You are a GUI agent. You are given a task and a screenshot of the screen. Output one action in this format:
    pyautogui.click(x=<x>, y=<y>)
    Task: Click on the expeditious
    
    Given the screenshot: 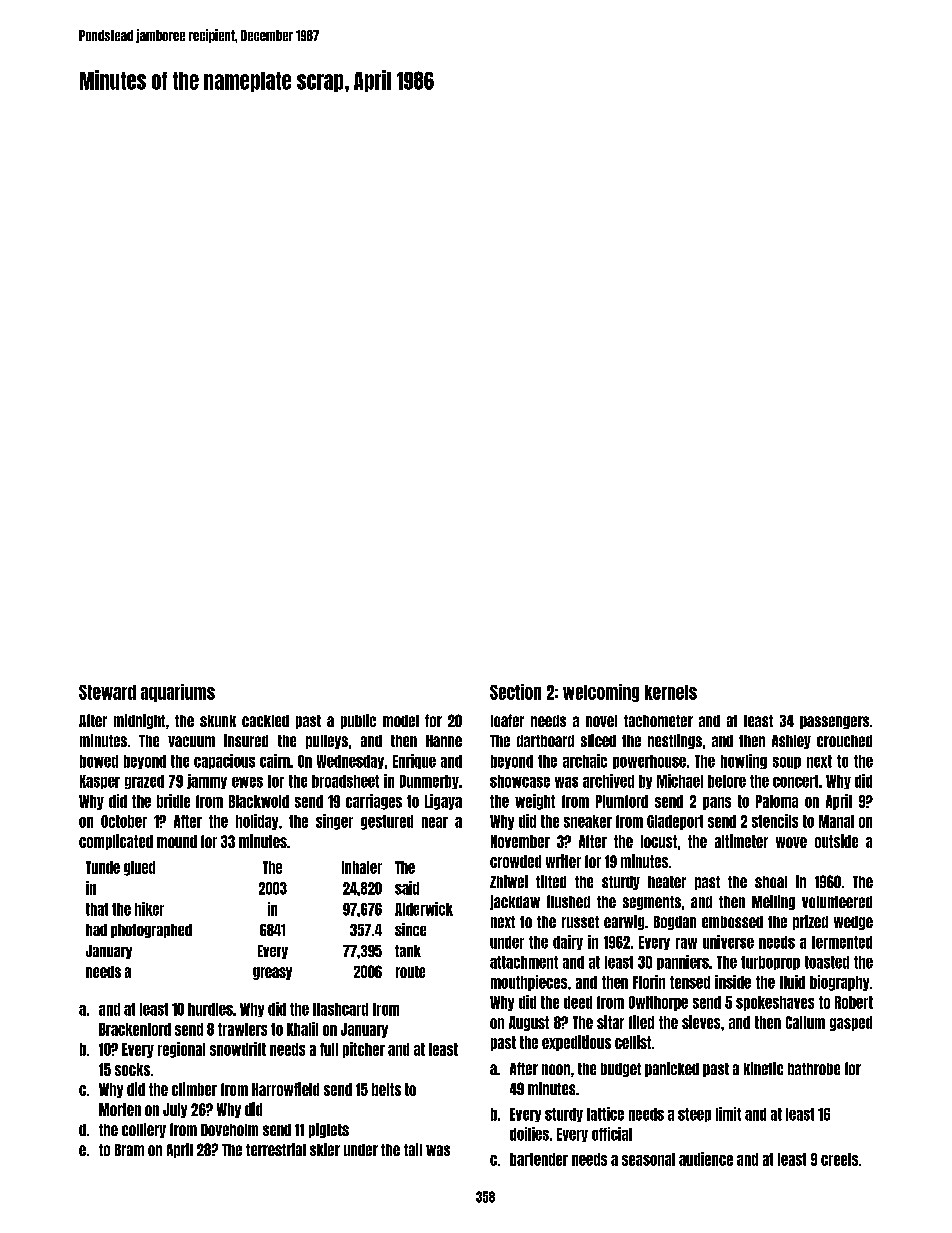 What is the action you would take?
    pyautogui.click(x=576, y=1043)
